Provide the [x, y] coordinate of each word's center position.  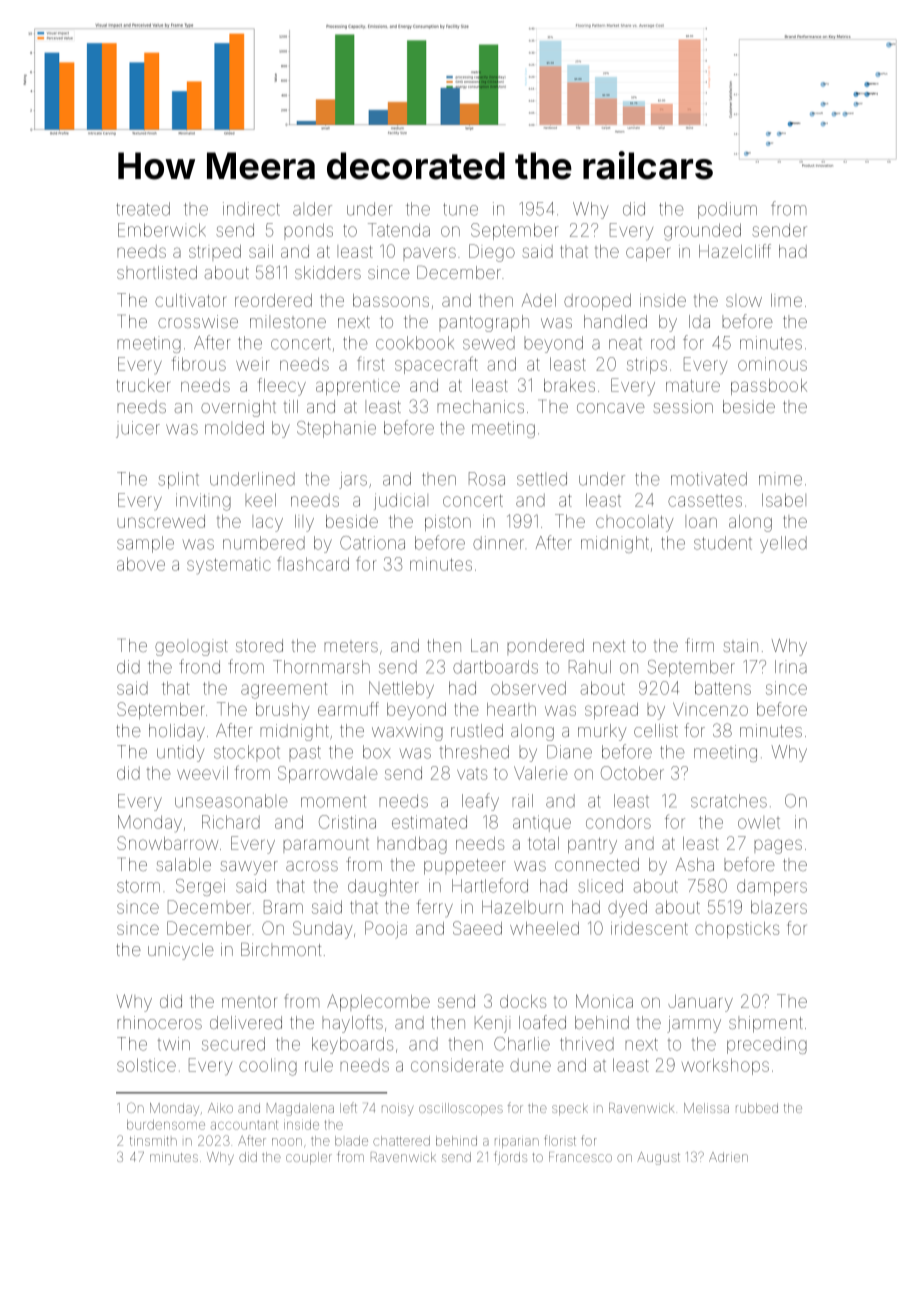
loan [701, 521]
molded [234, 428]
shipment [766, 1024]
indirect [251, 209]
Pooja [386, 930]
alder [312, 209]
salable [184, 864]
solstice [146, 1065]
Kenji [492, 1024]
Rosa [487, 479]
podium [727, 210]
